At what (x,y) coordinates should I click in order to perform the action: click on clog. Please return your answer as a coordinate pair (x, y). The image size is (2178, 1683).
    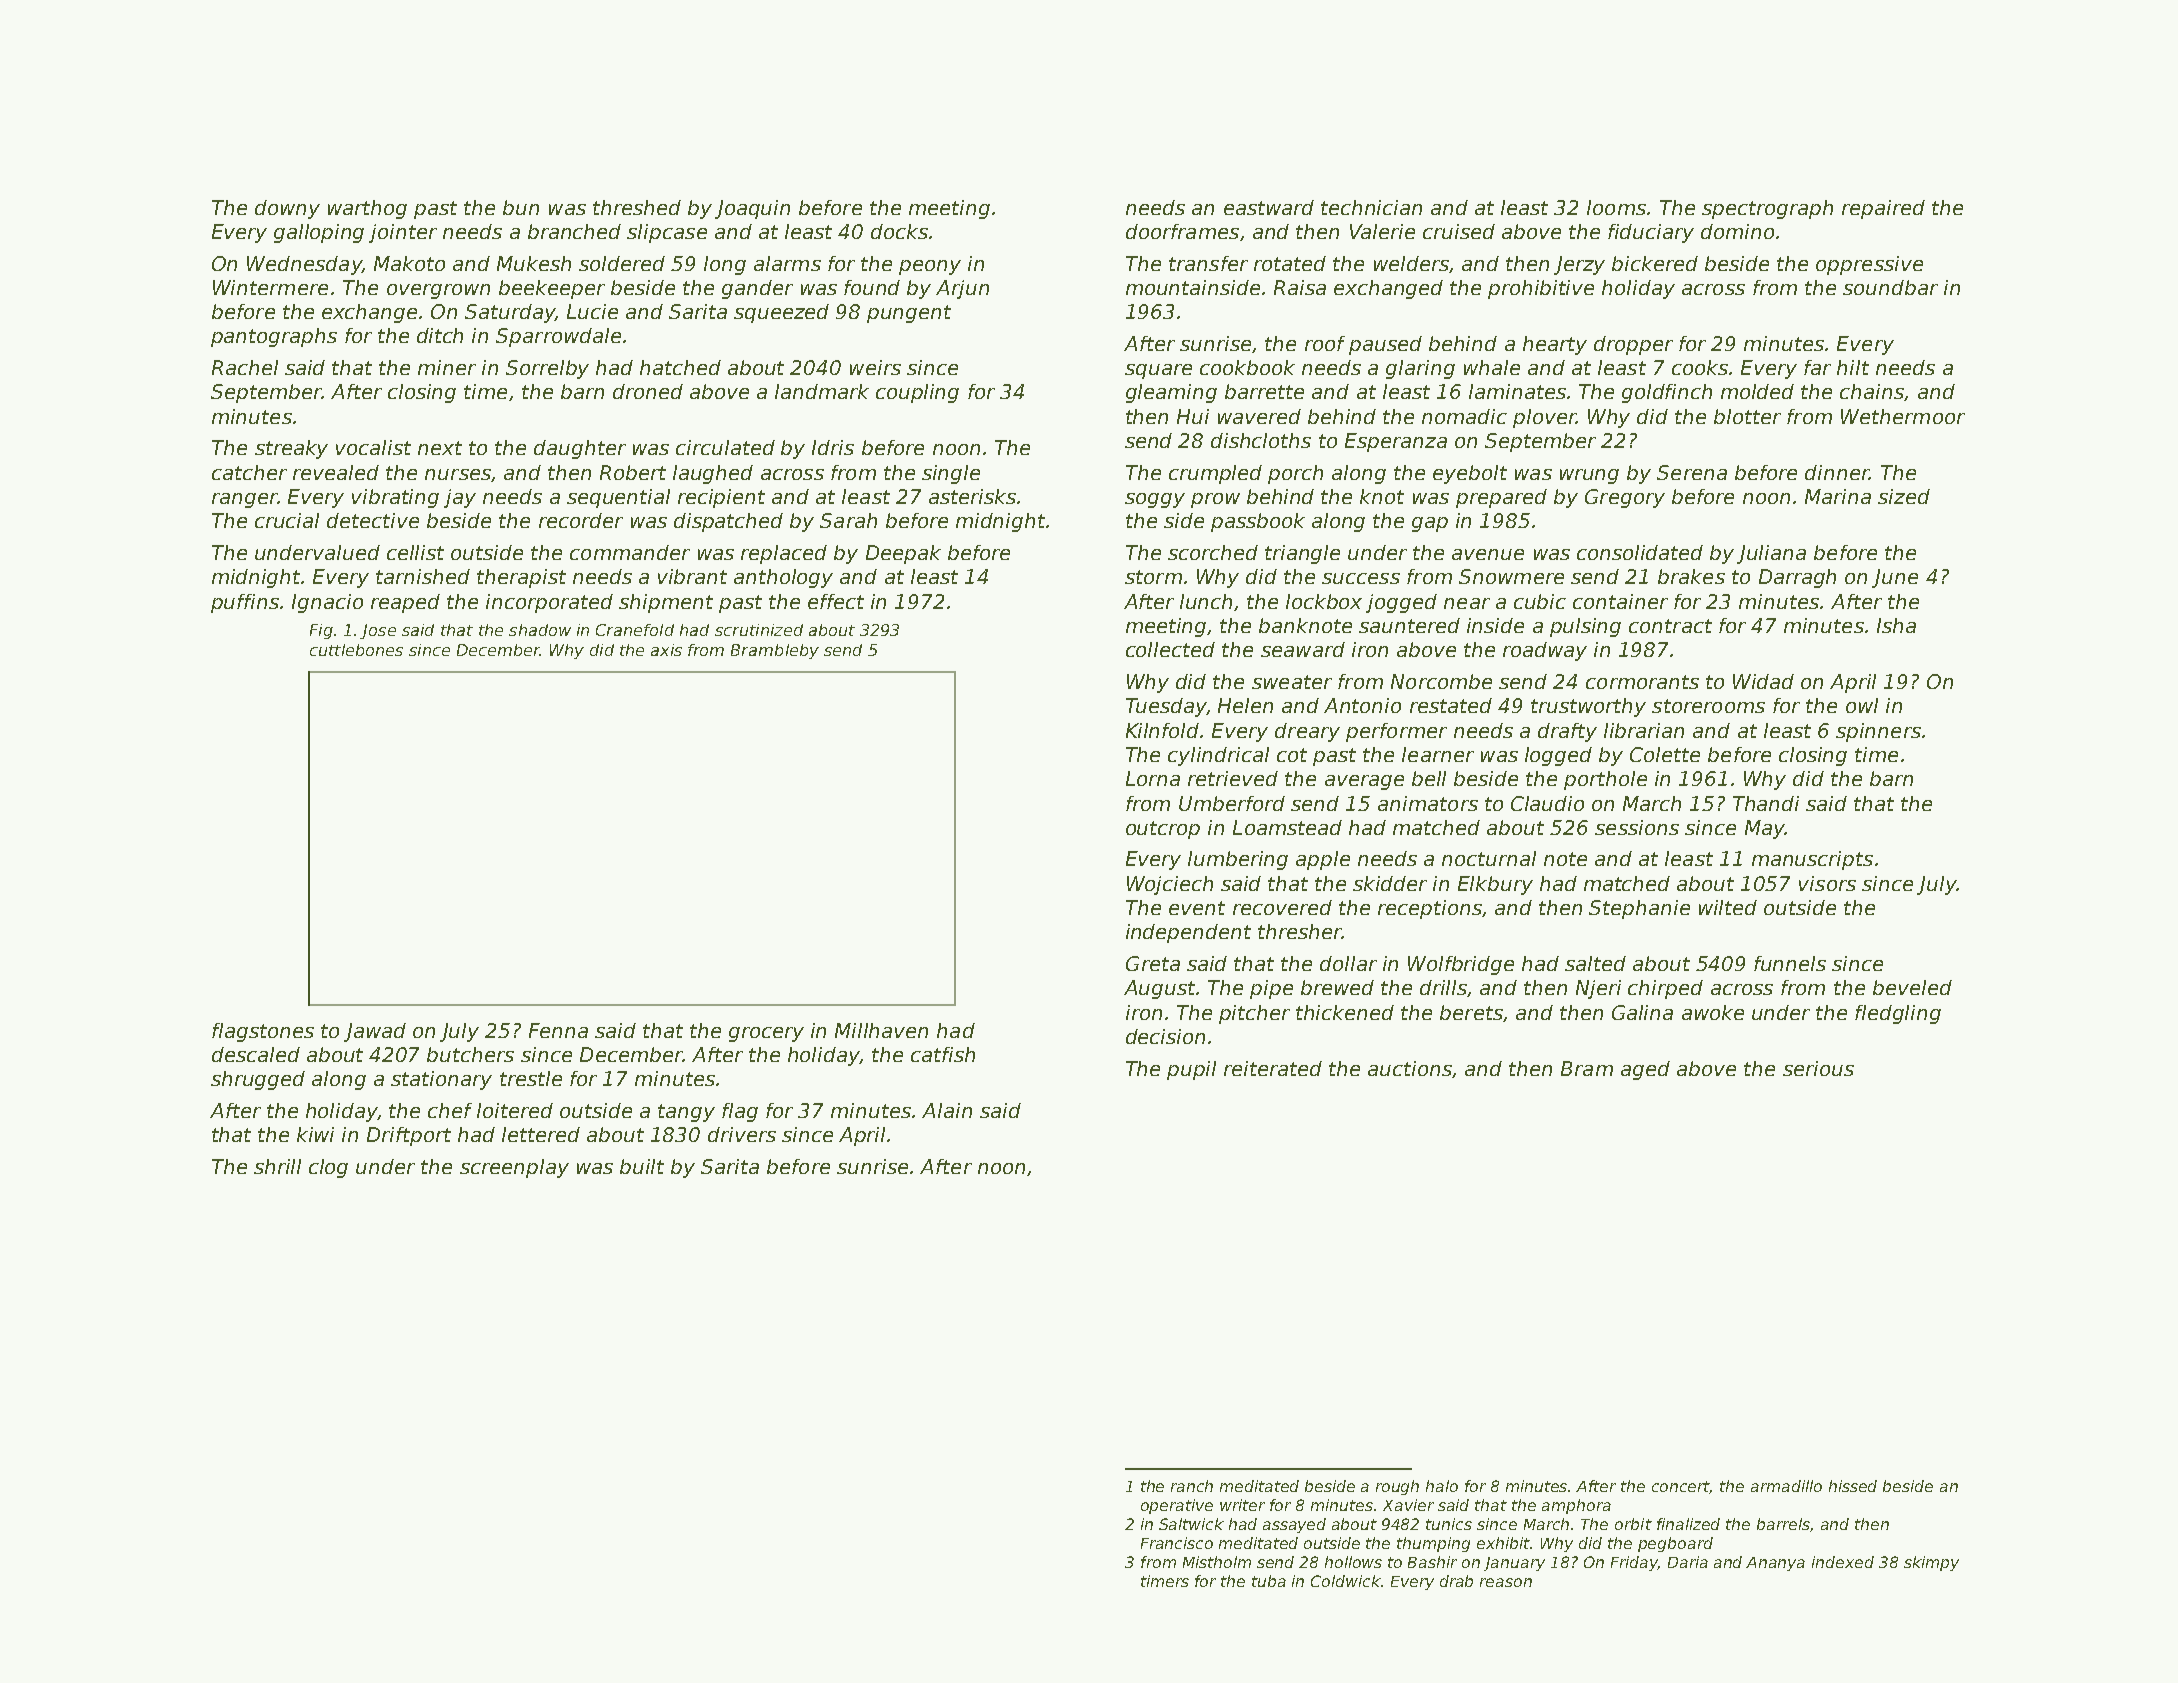
    Looking at the image, I should click on (328, 1168).
